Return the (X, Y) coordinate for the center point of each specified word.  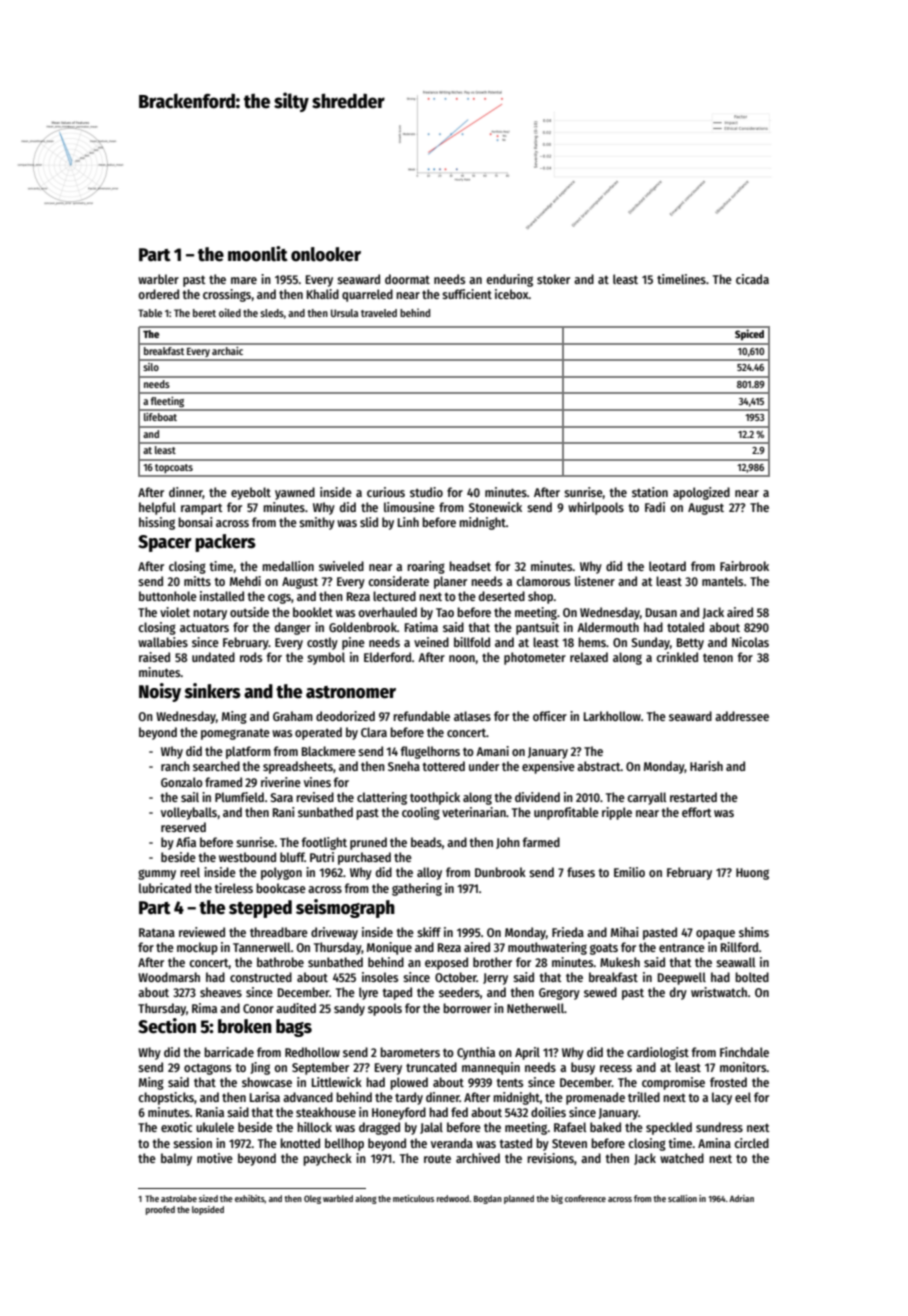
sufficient (467, 294)
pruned (368, 843)
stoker (553, 279)
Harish (706, 766)
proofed (160, 1210)
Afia (186, 842)
